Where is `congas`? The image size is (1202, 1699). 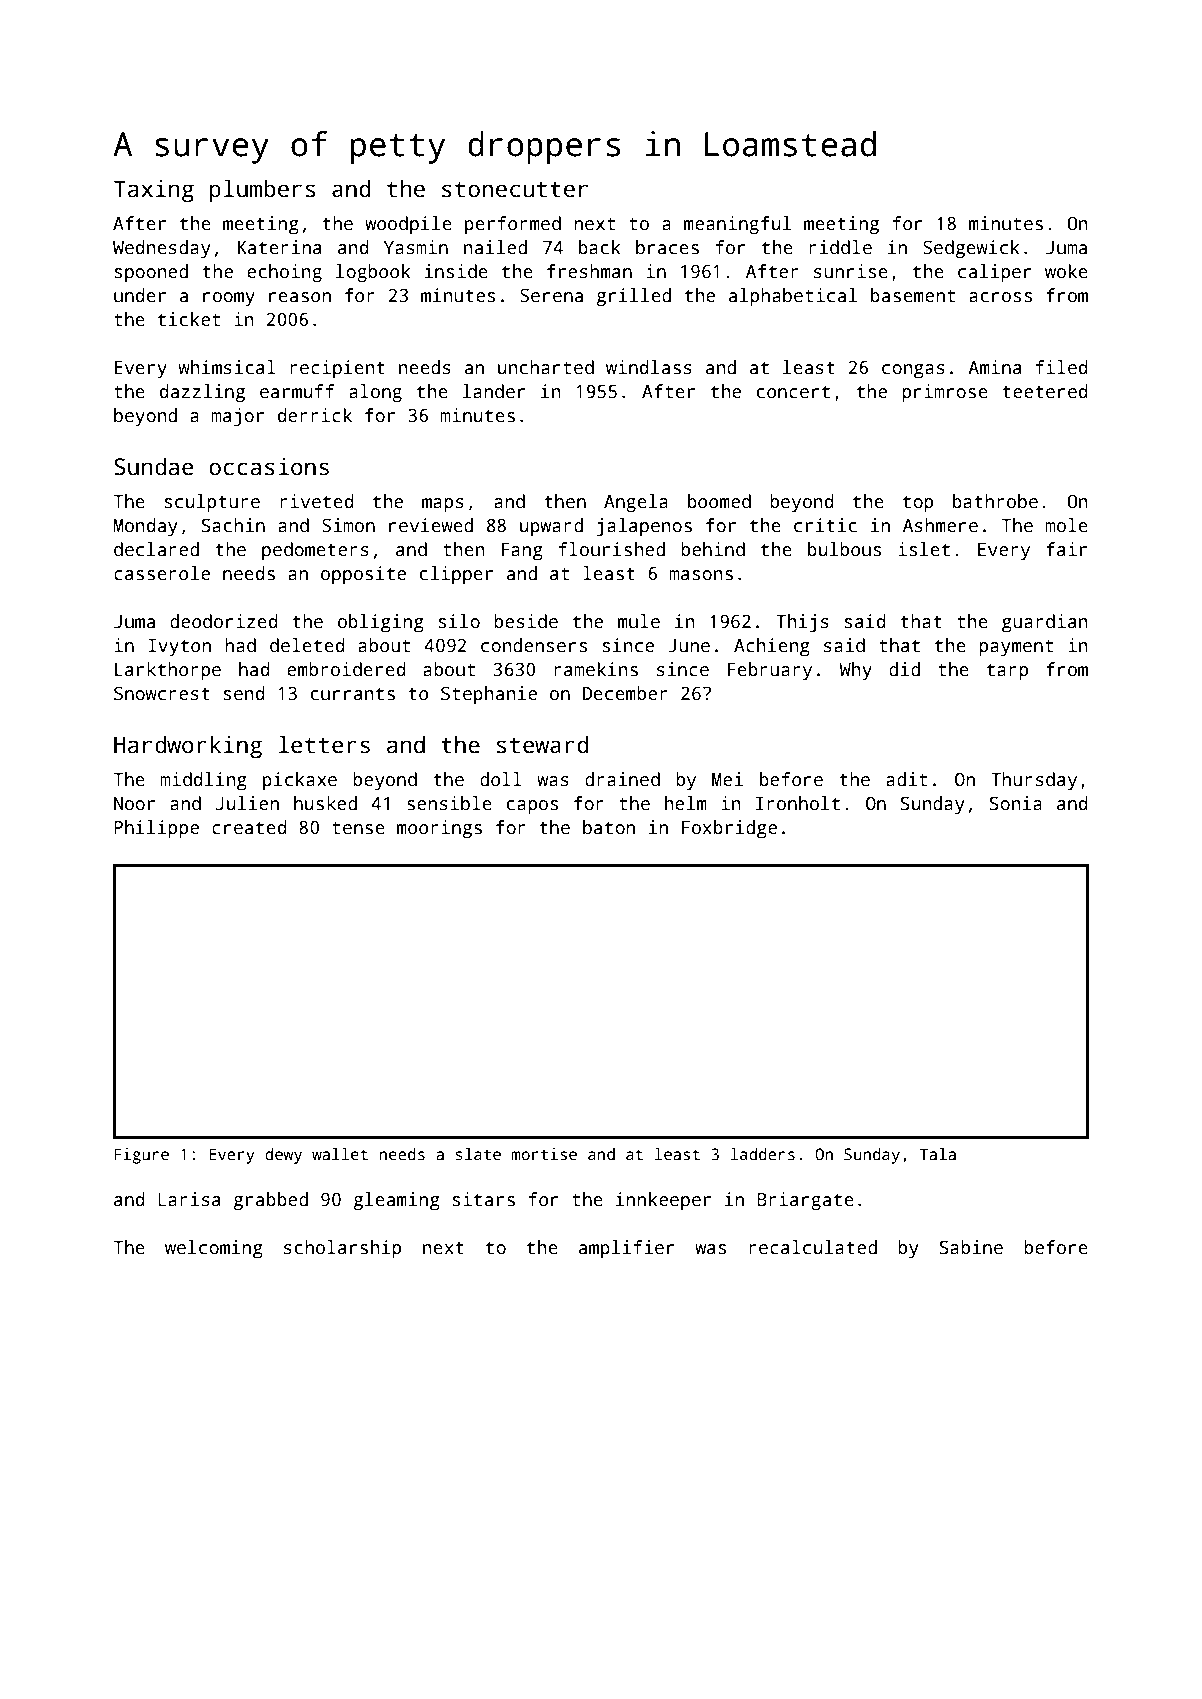 congas is located at coordinates (913, 371).
